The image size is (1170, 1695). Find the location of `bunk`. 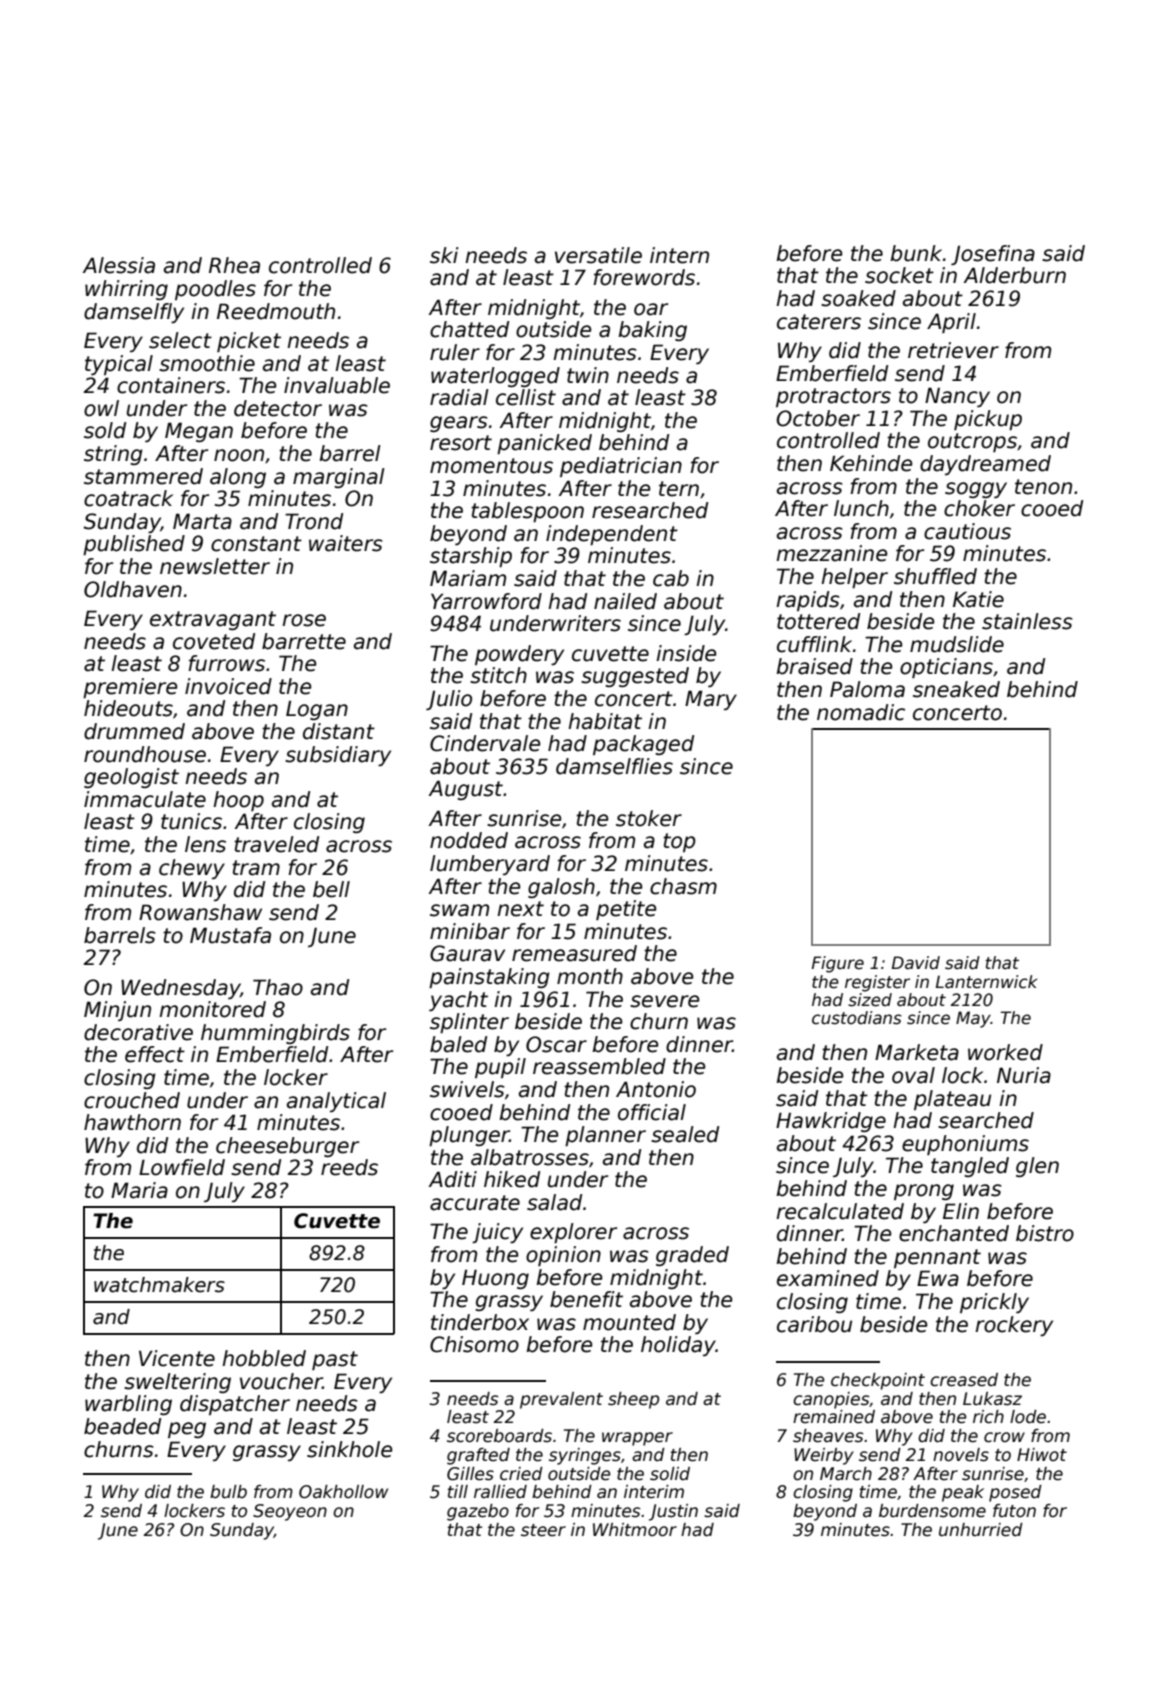

bunk is located at coordinates (916, 253).
